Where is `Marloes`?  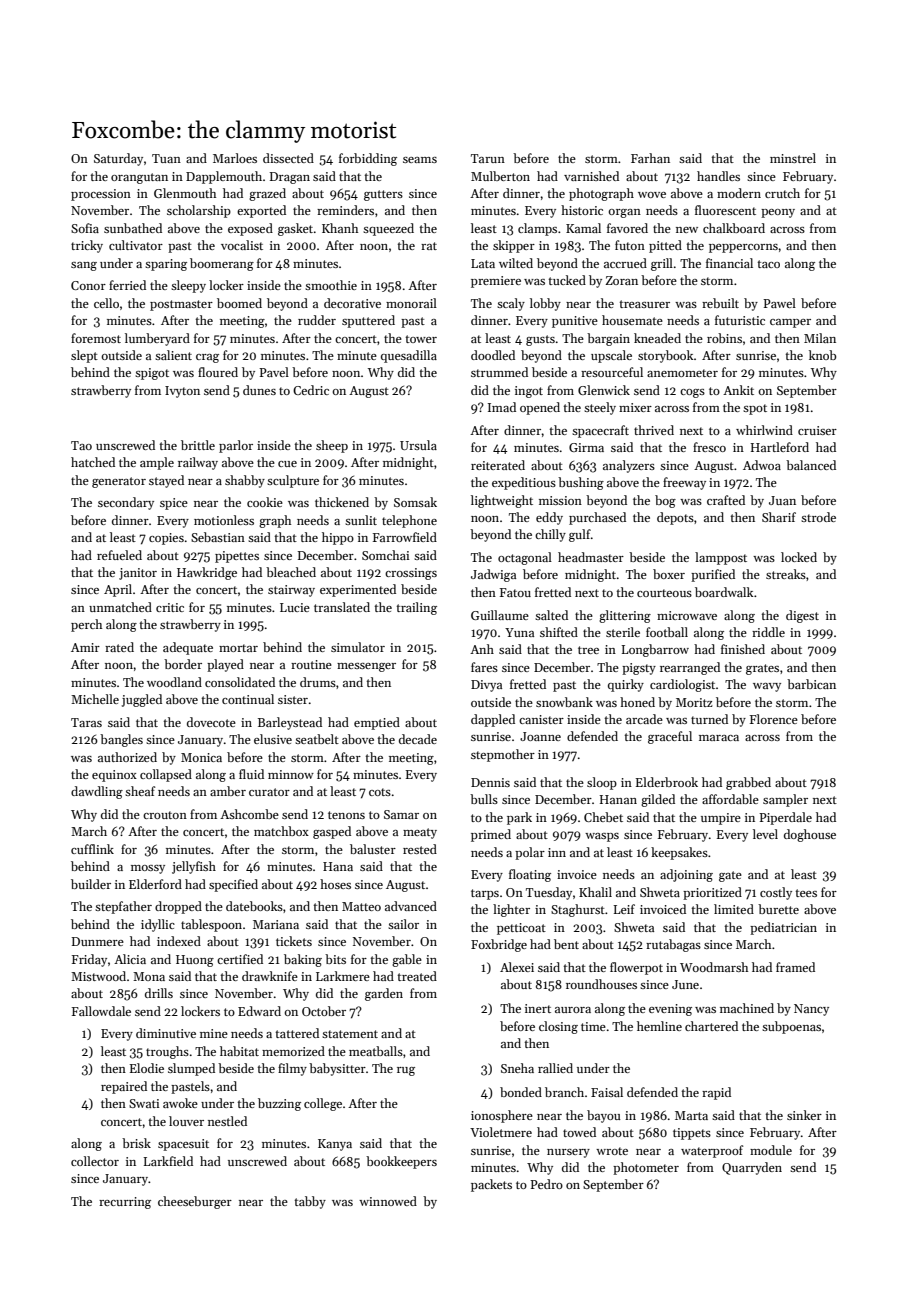 Marloes is located at coordinates (235, 158).
